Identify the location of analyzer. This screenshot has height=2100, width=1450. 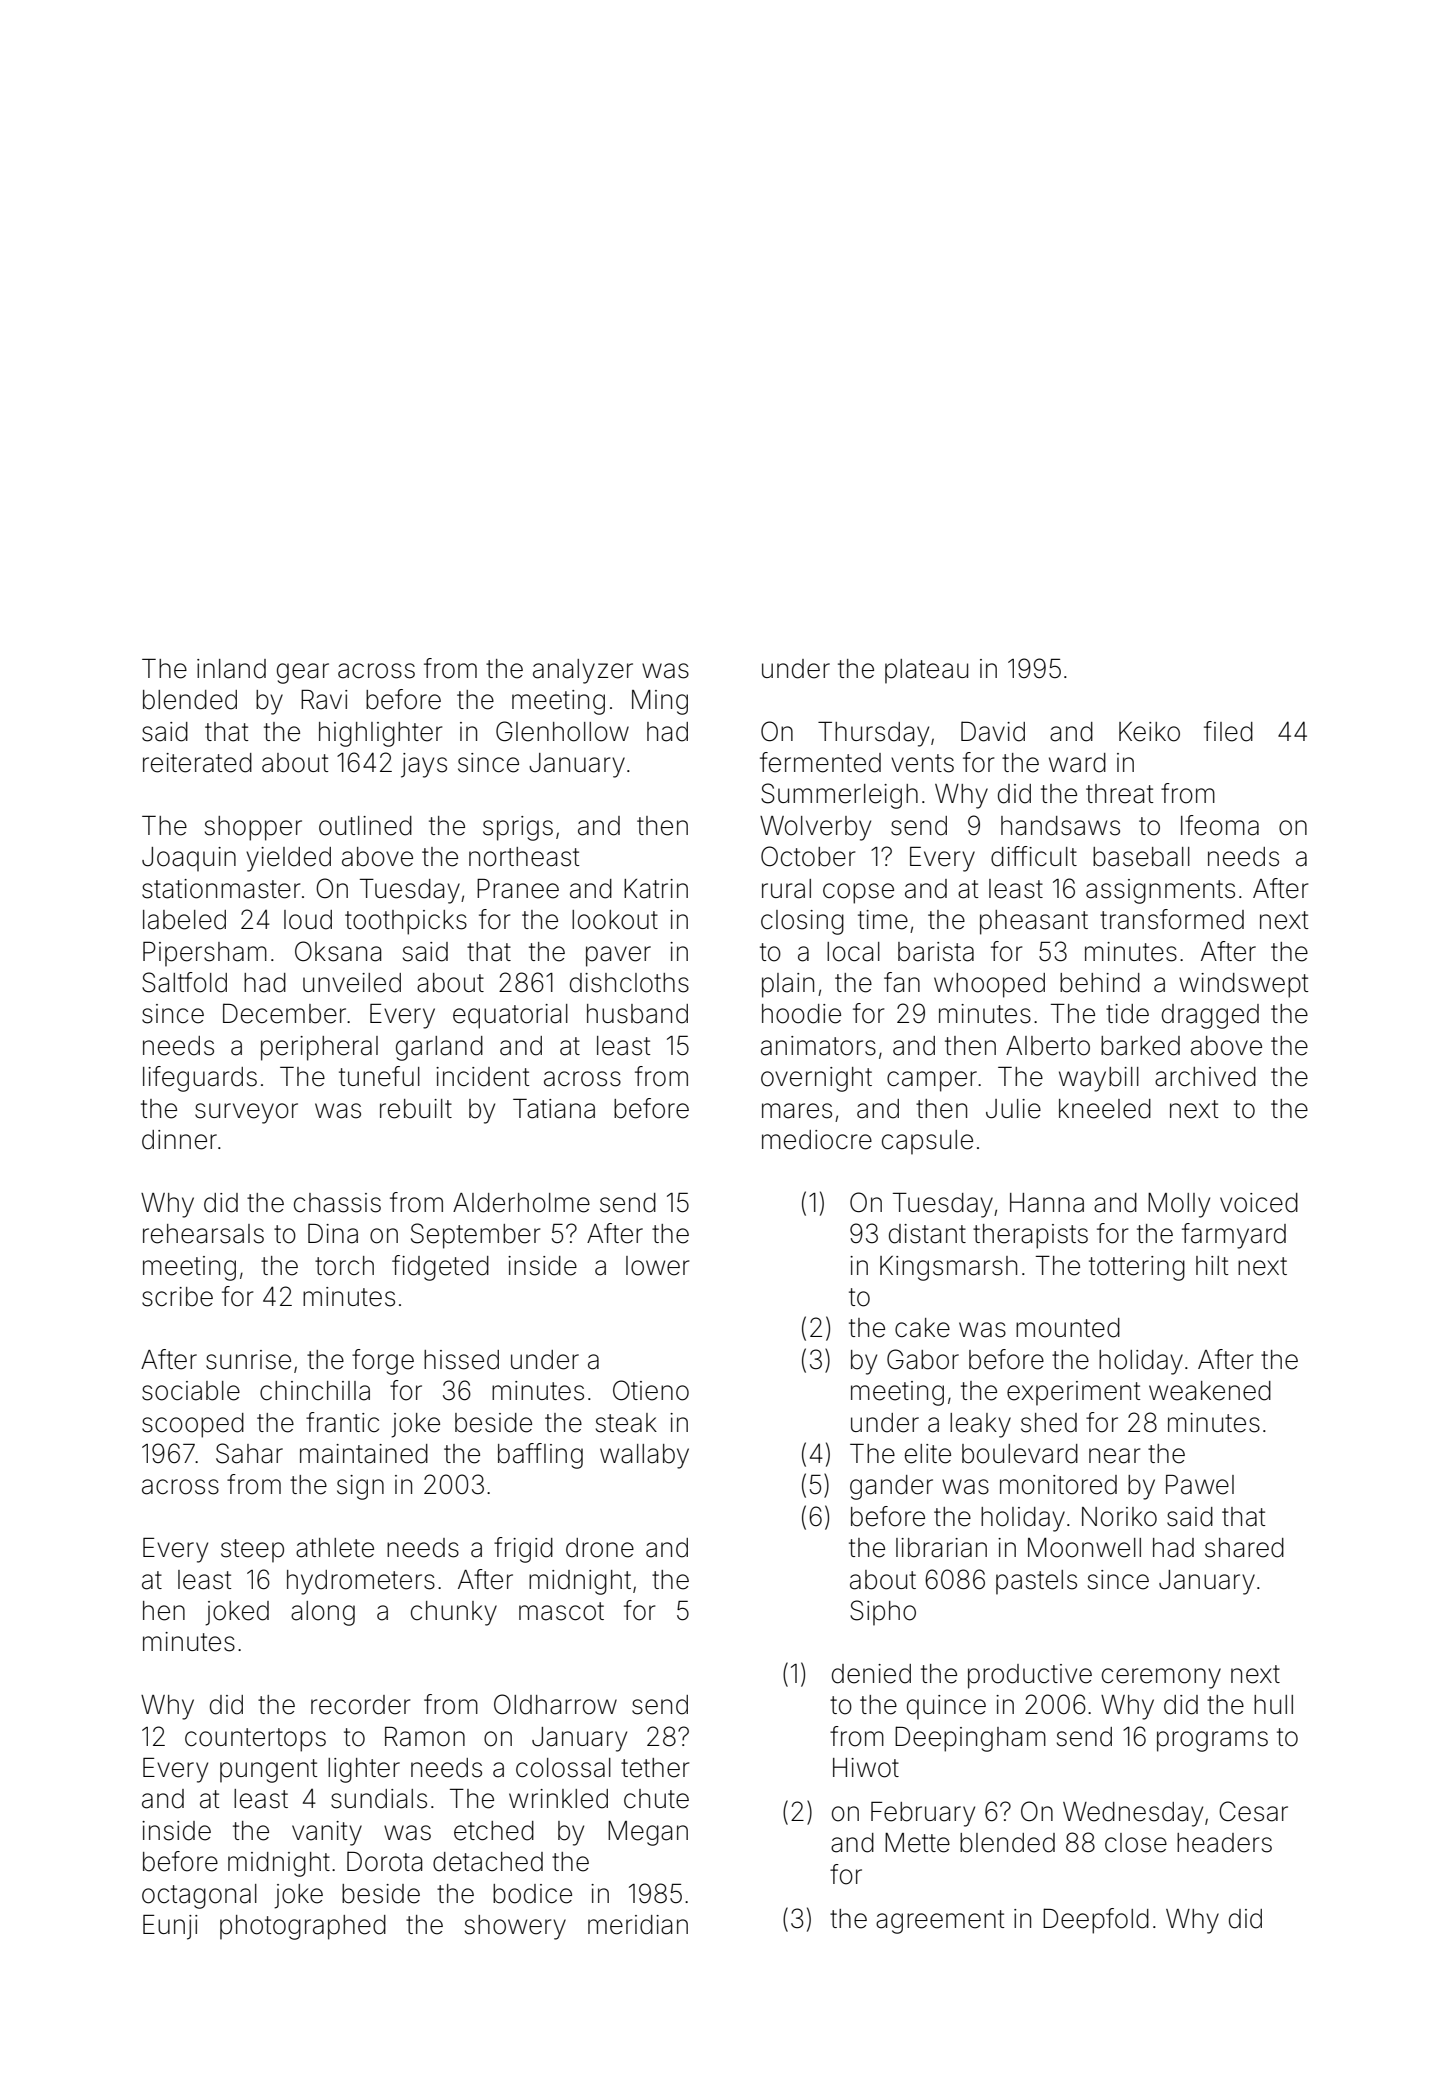
(583, 671).
